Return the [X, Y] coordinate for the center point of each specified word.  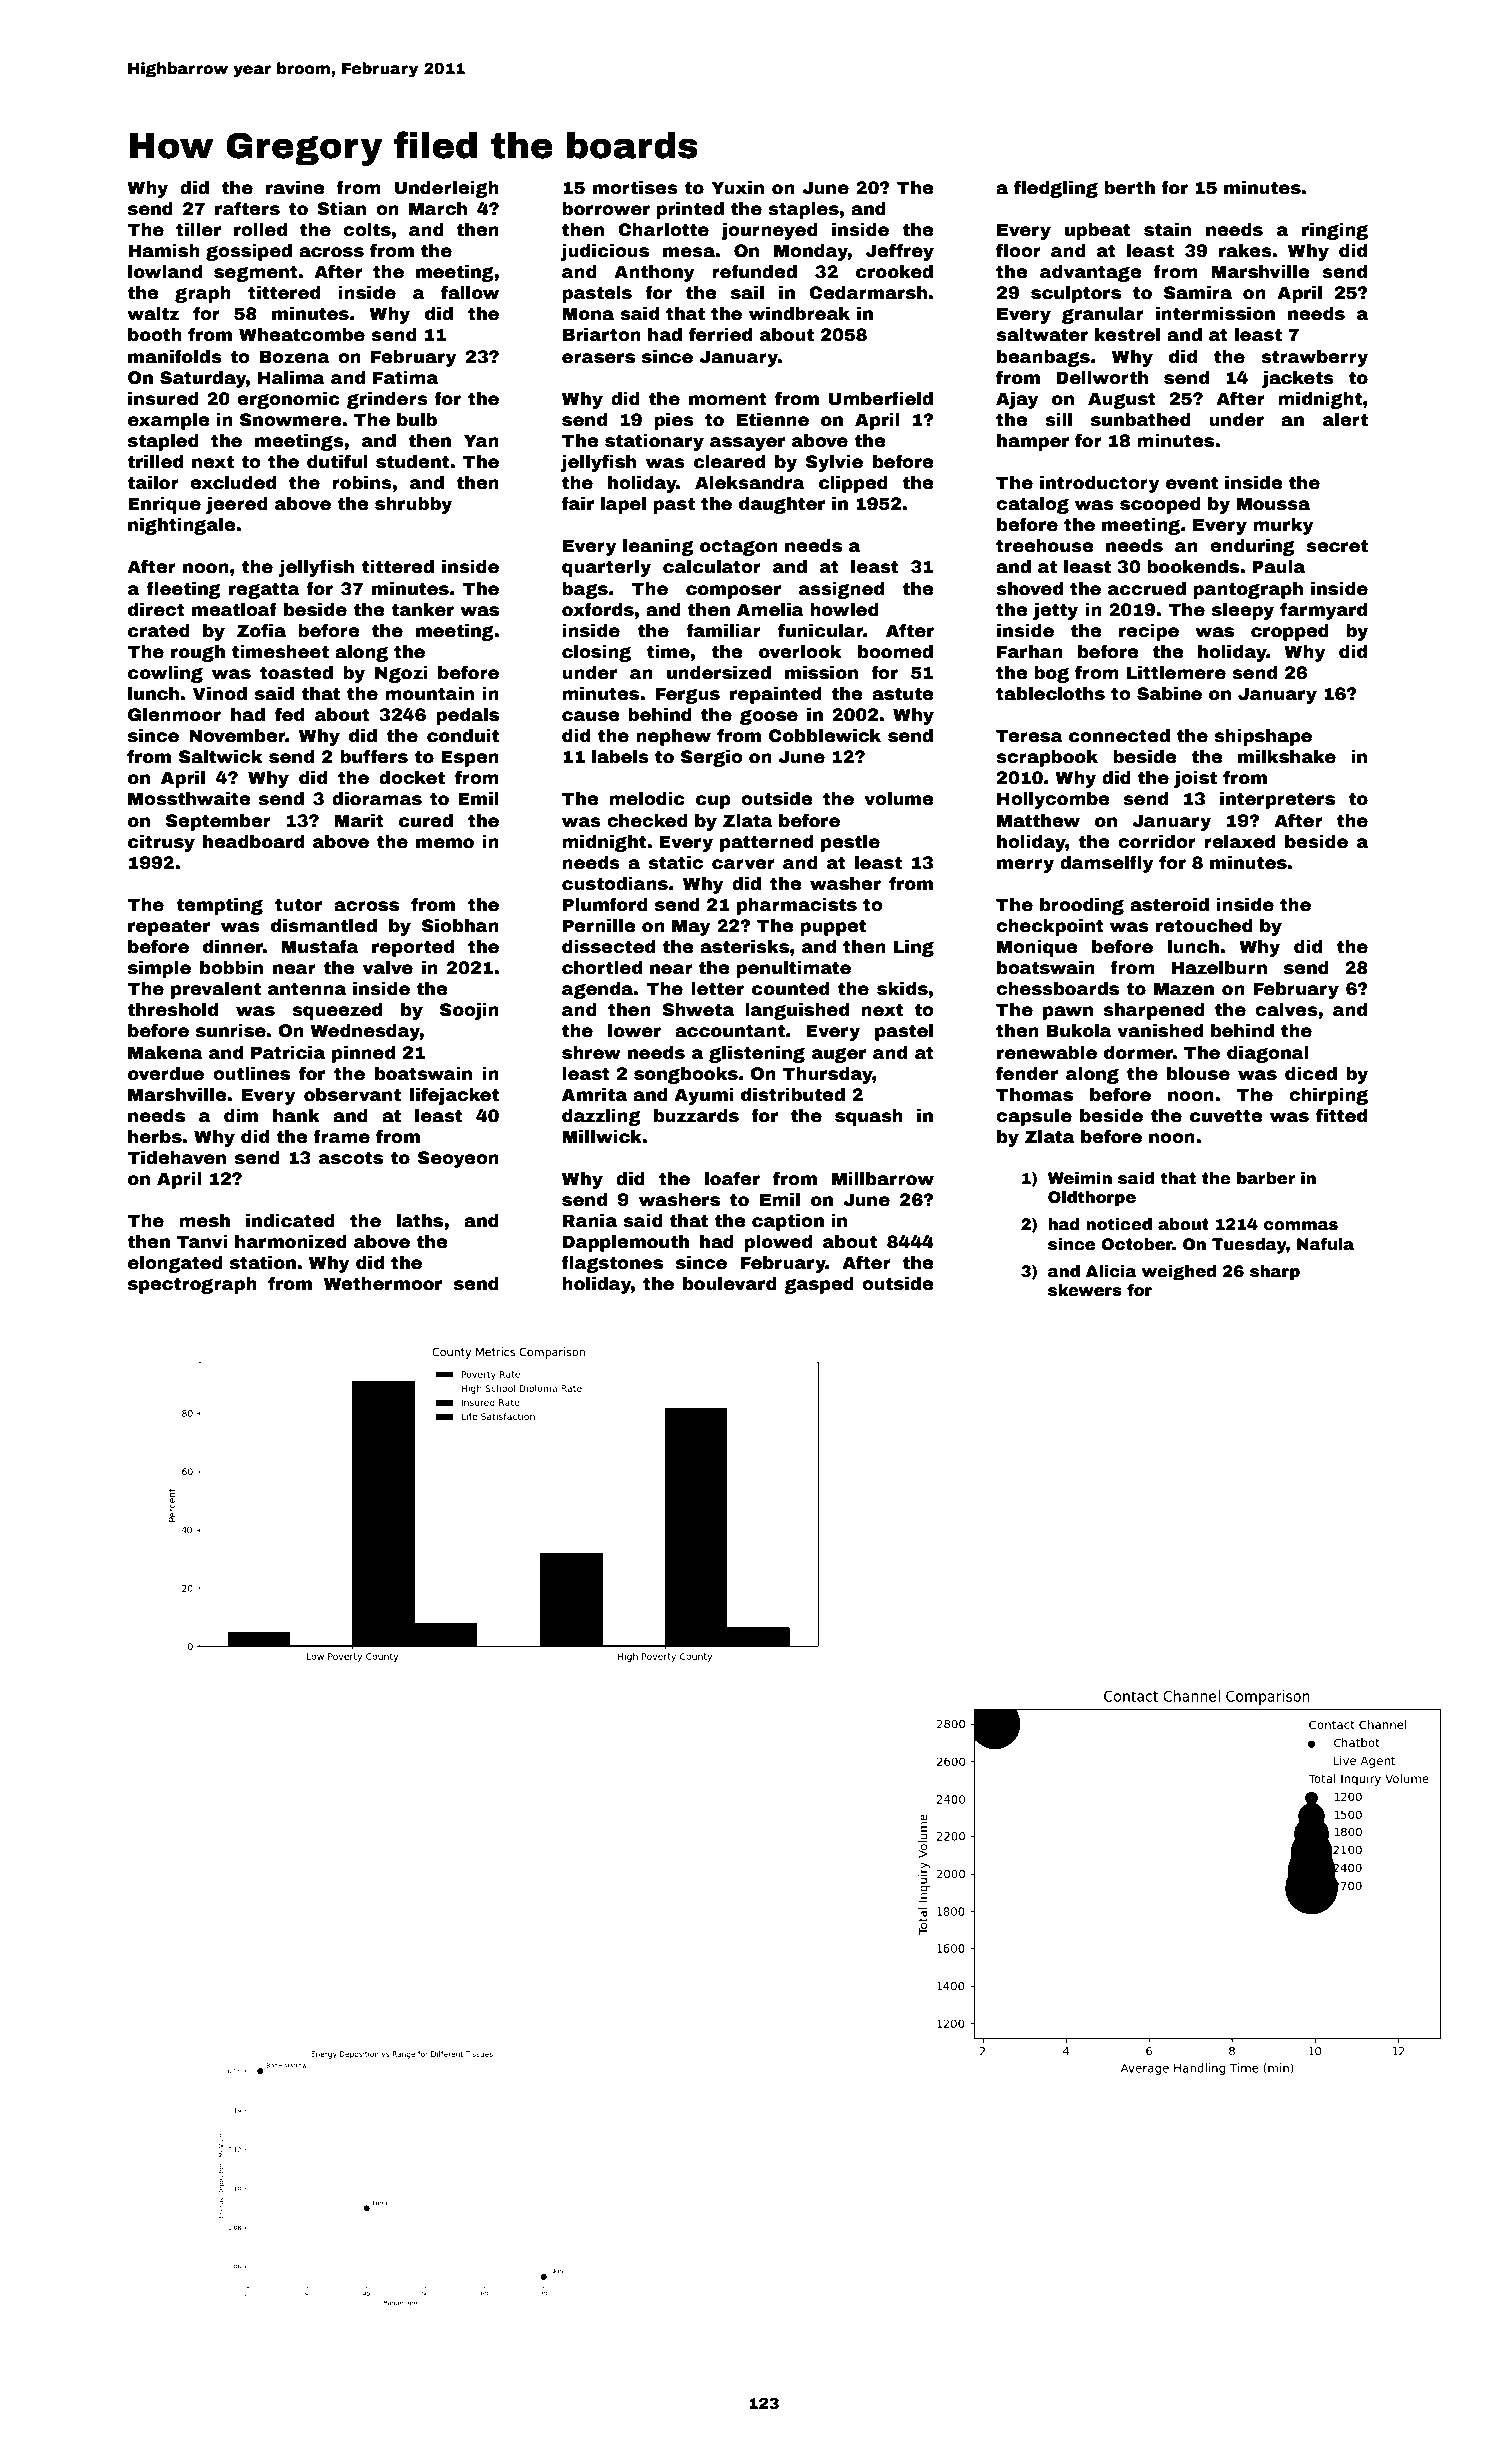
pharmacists [797, 906]
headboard [253, 842]
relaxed [1239, 842]
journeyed [769, 231]
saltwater [1042, 335]
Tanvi [202, 1242]
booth [155, 335]
